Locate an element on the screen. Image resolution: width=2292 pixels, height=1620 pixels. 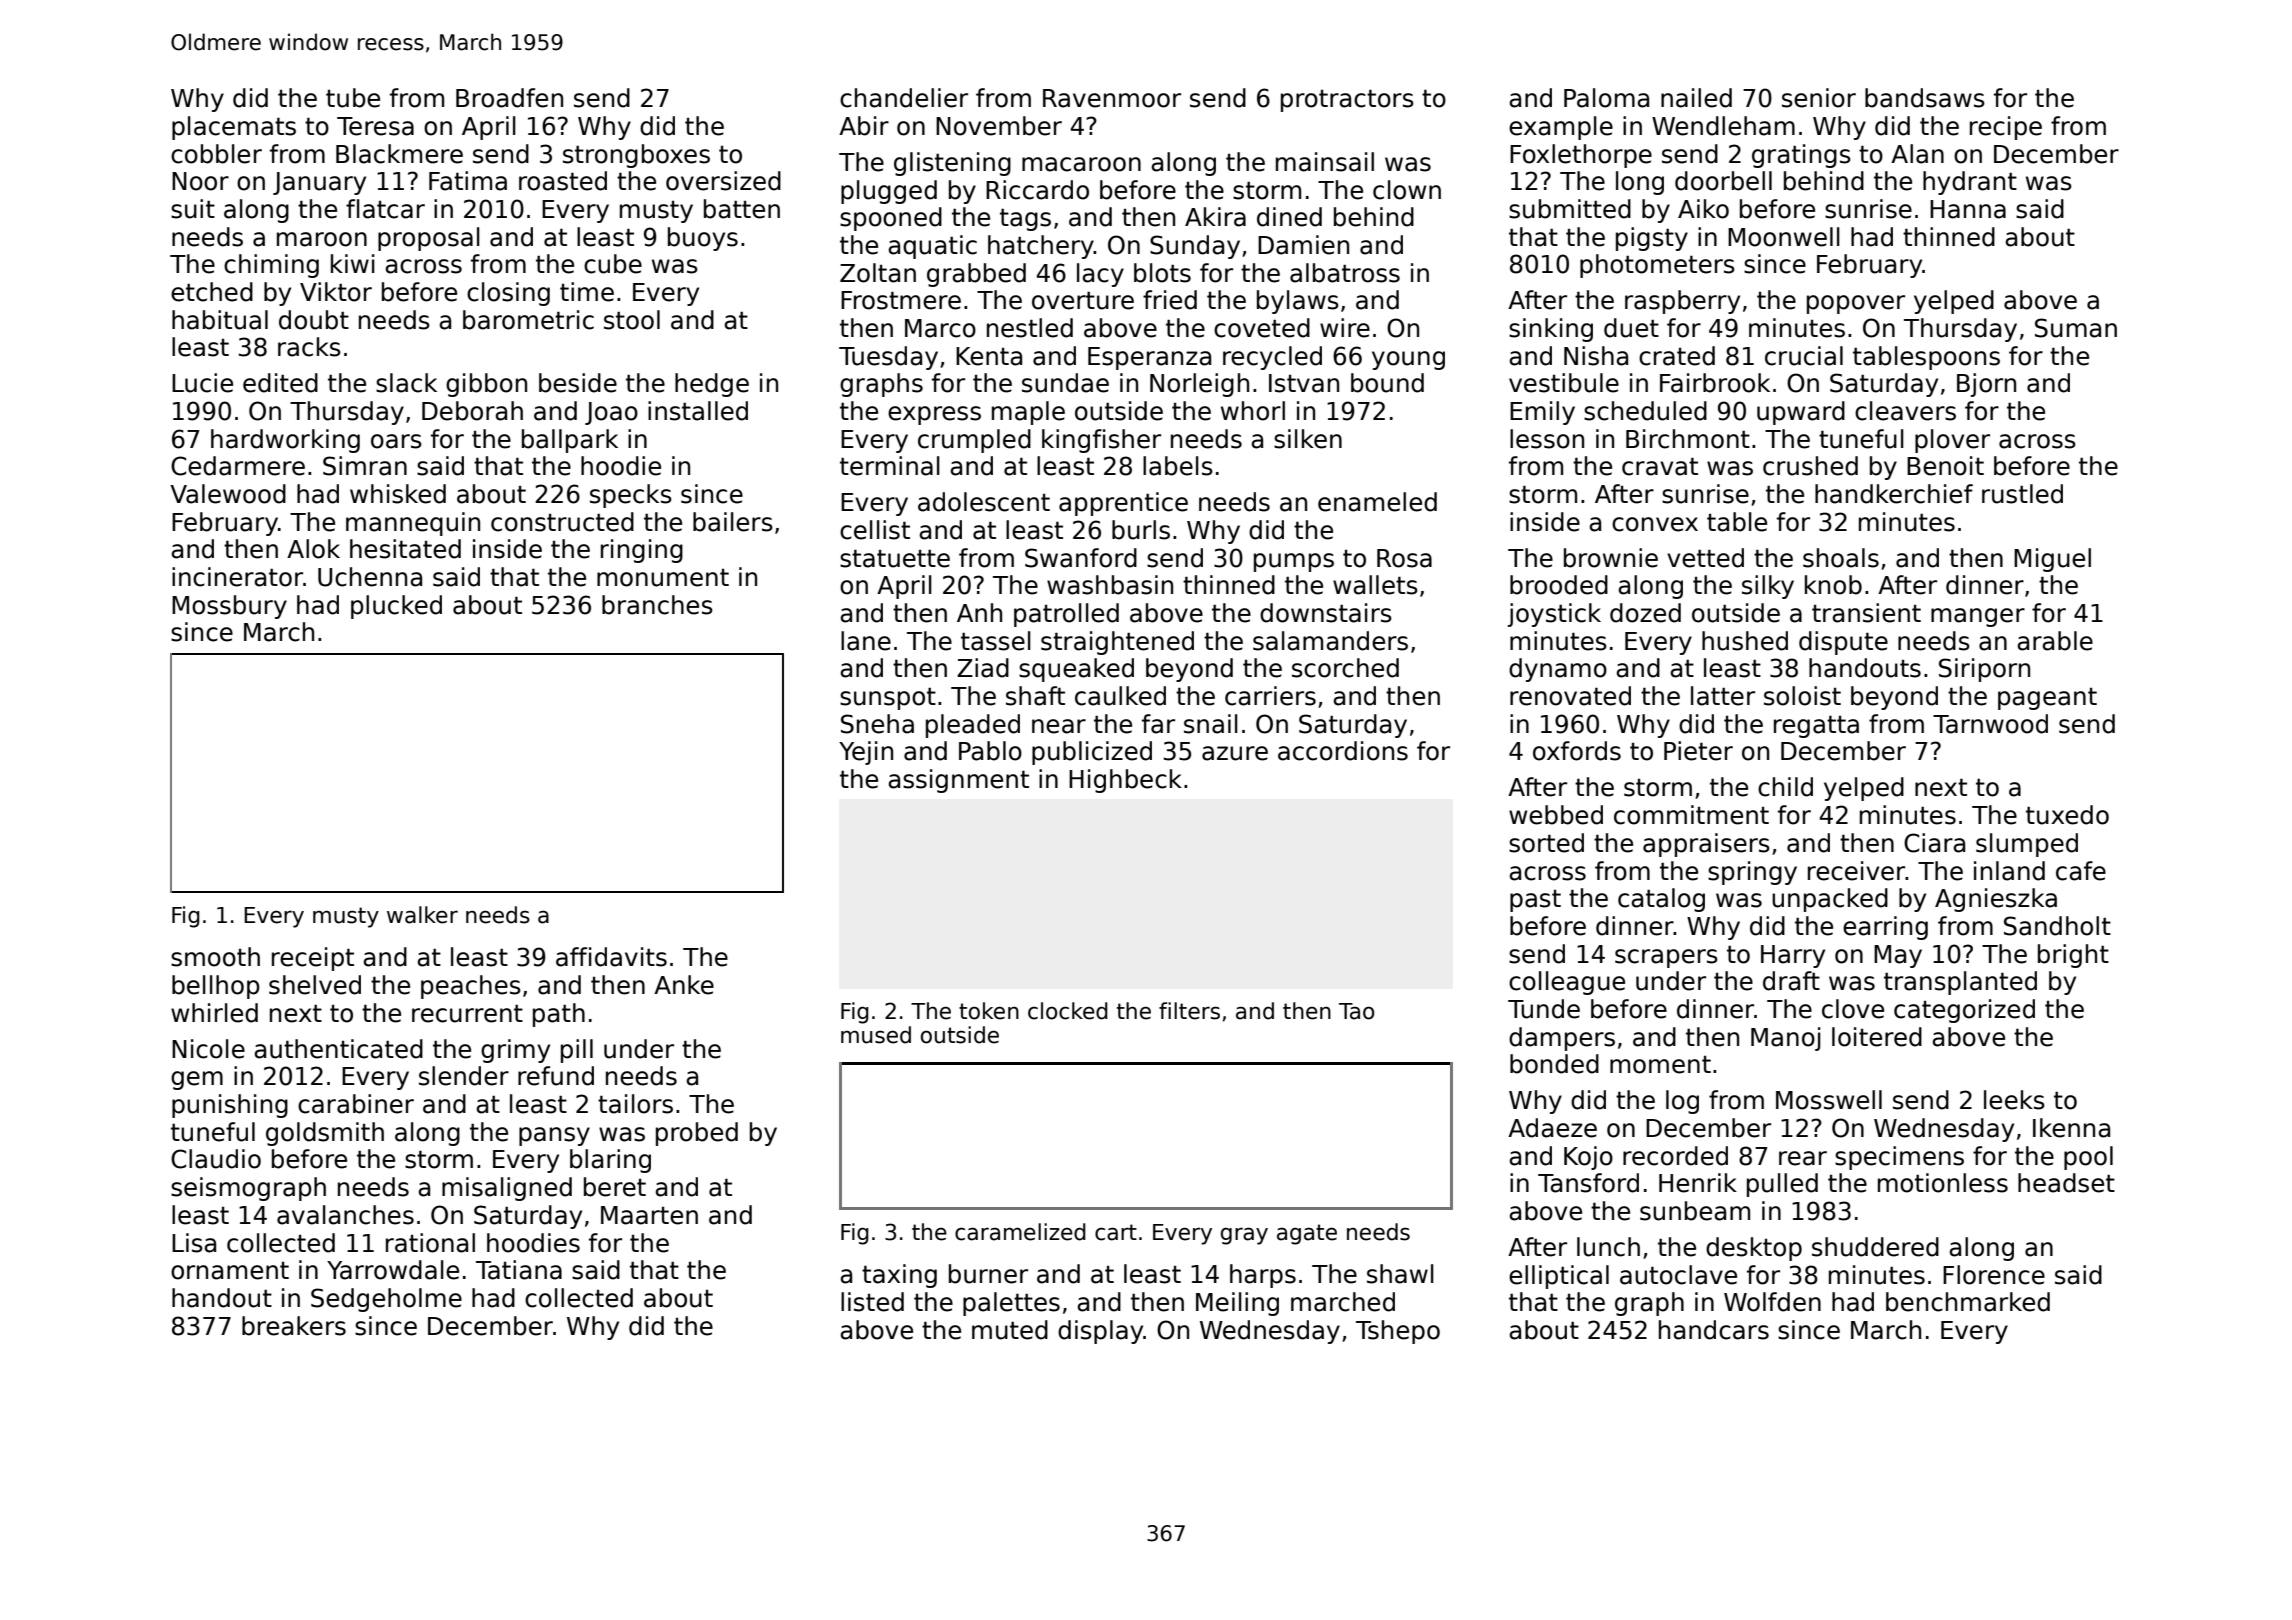
Lisa is located at coordinates (194, 1243).
